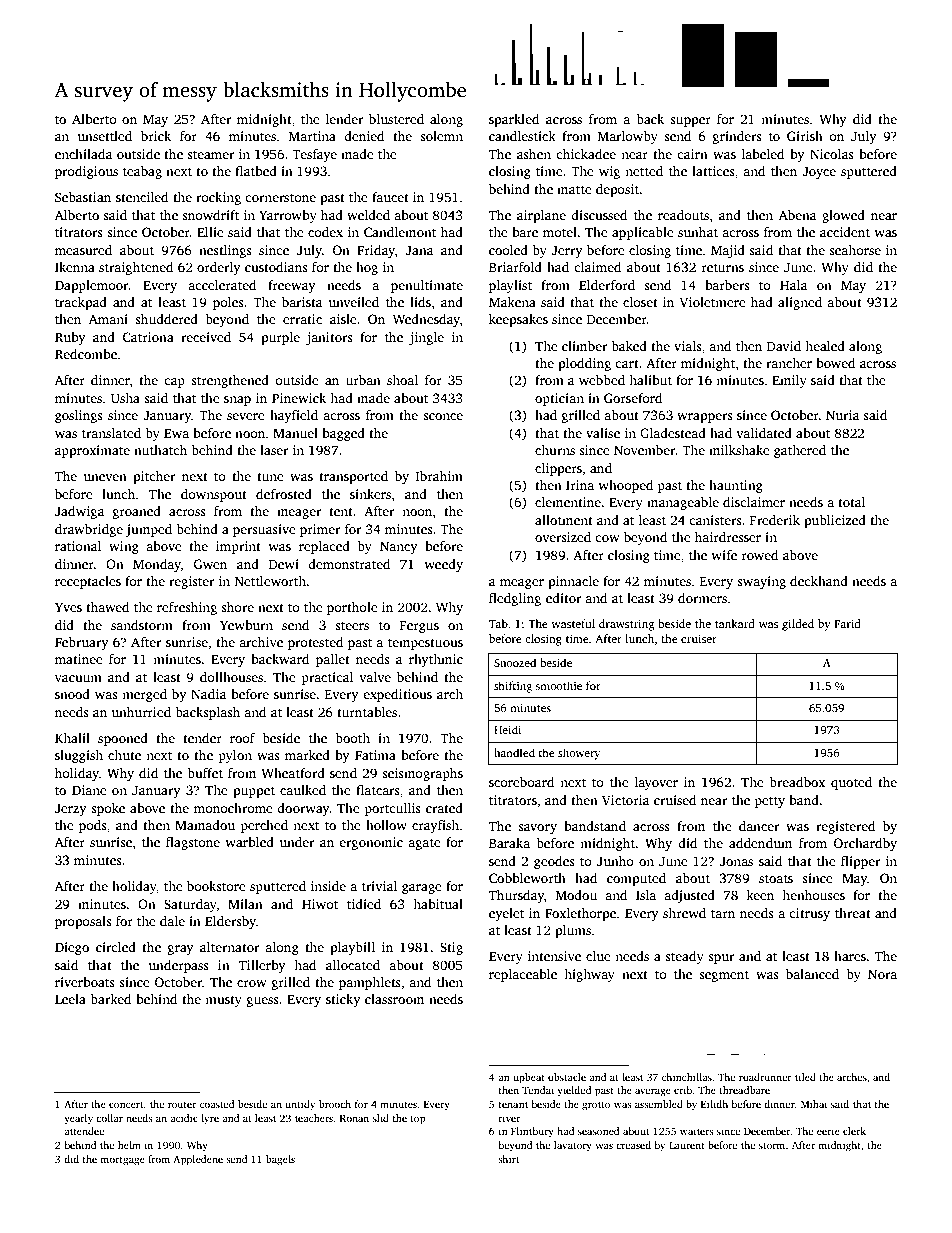  I want to click on steady, so click(684, 957).
